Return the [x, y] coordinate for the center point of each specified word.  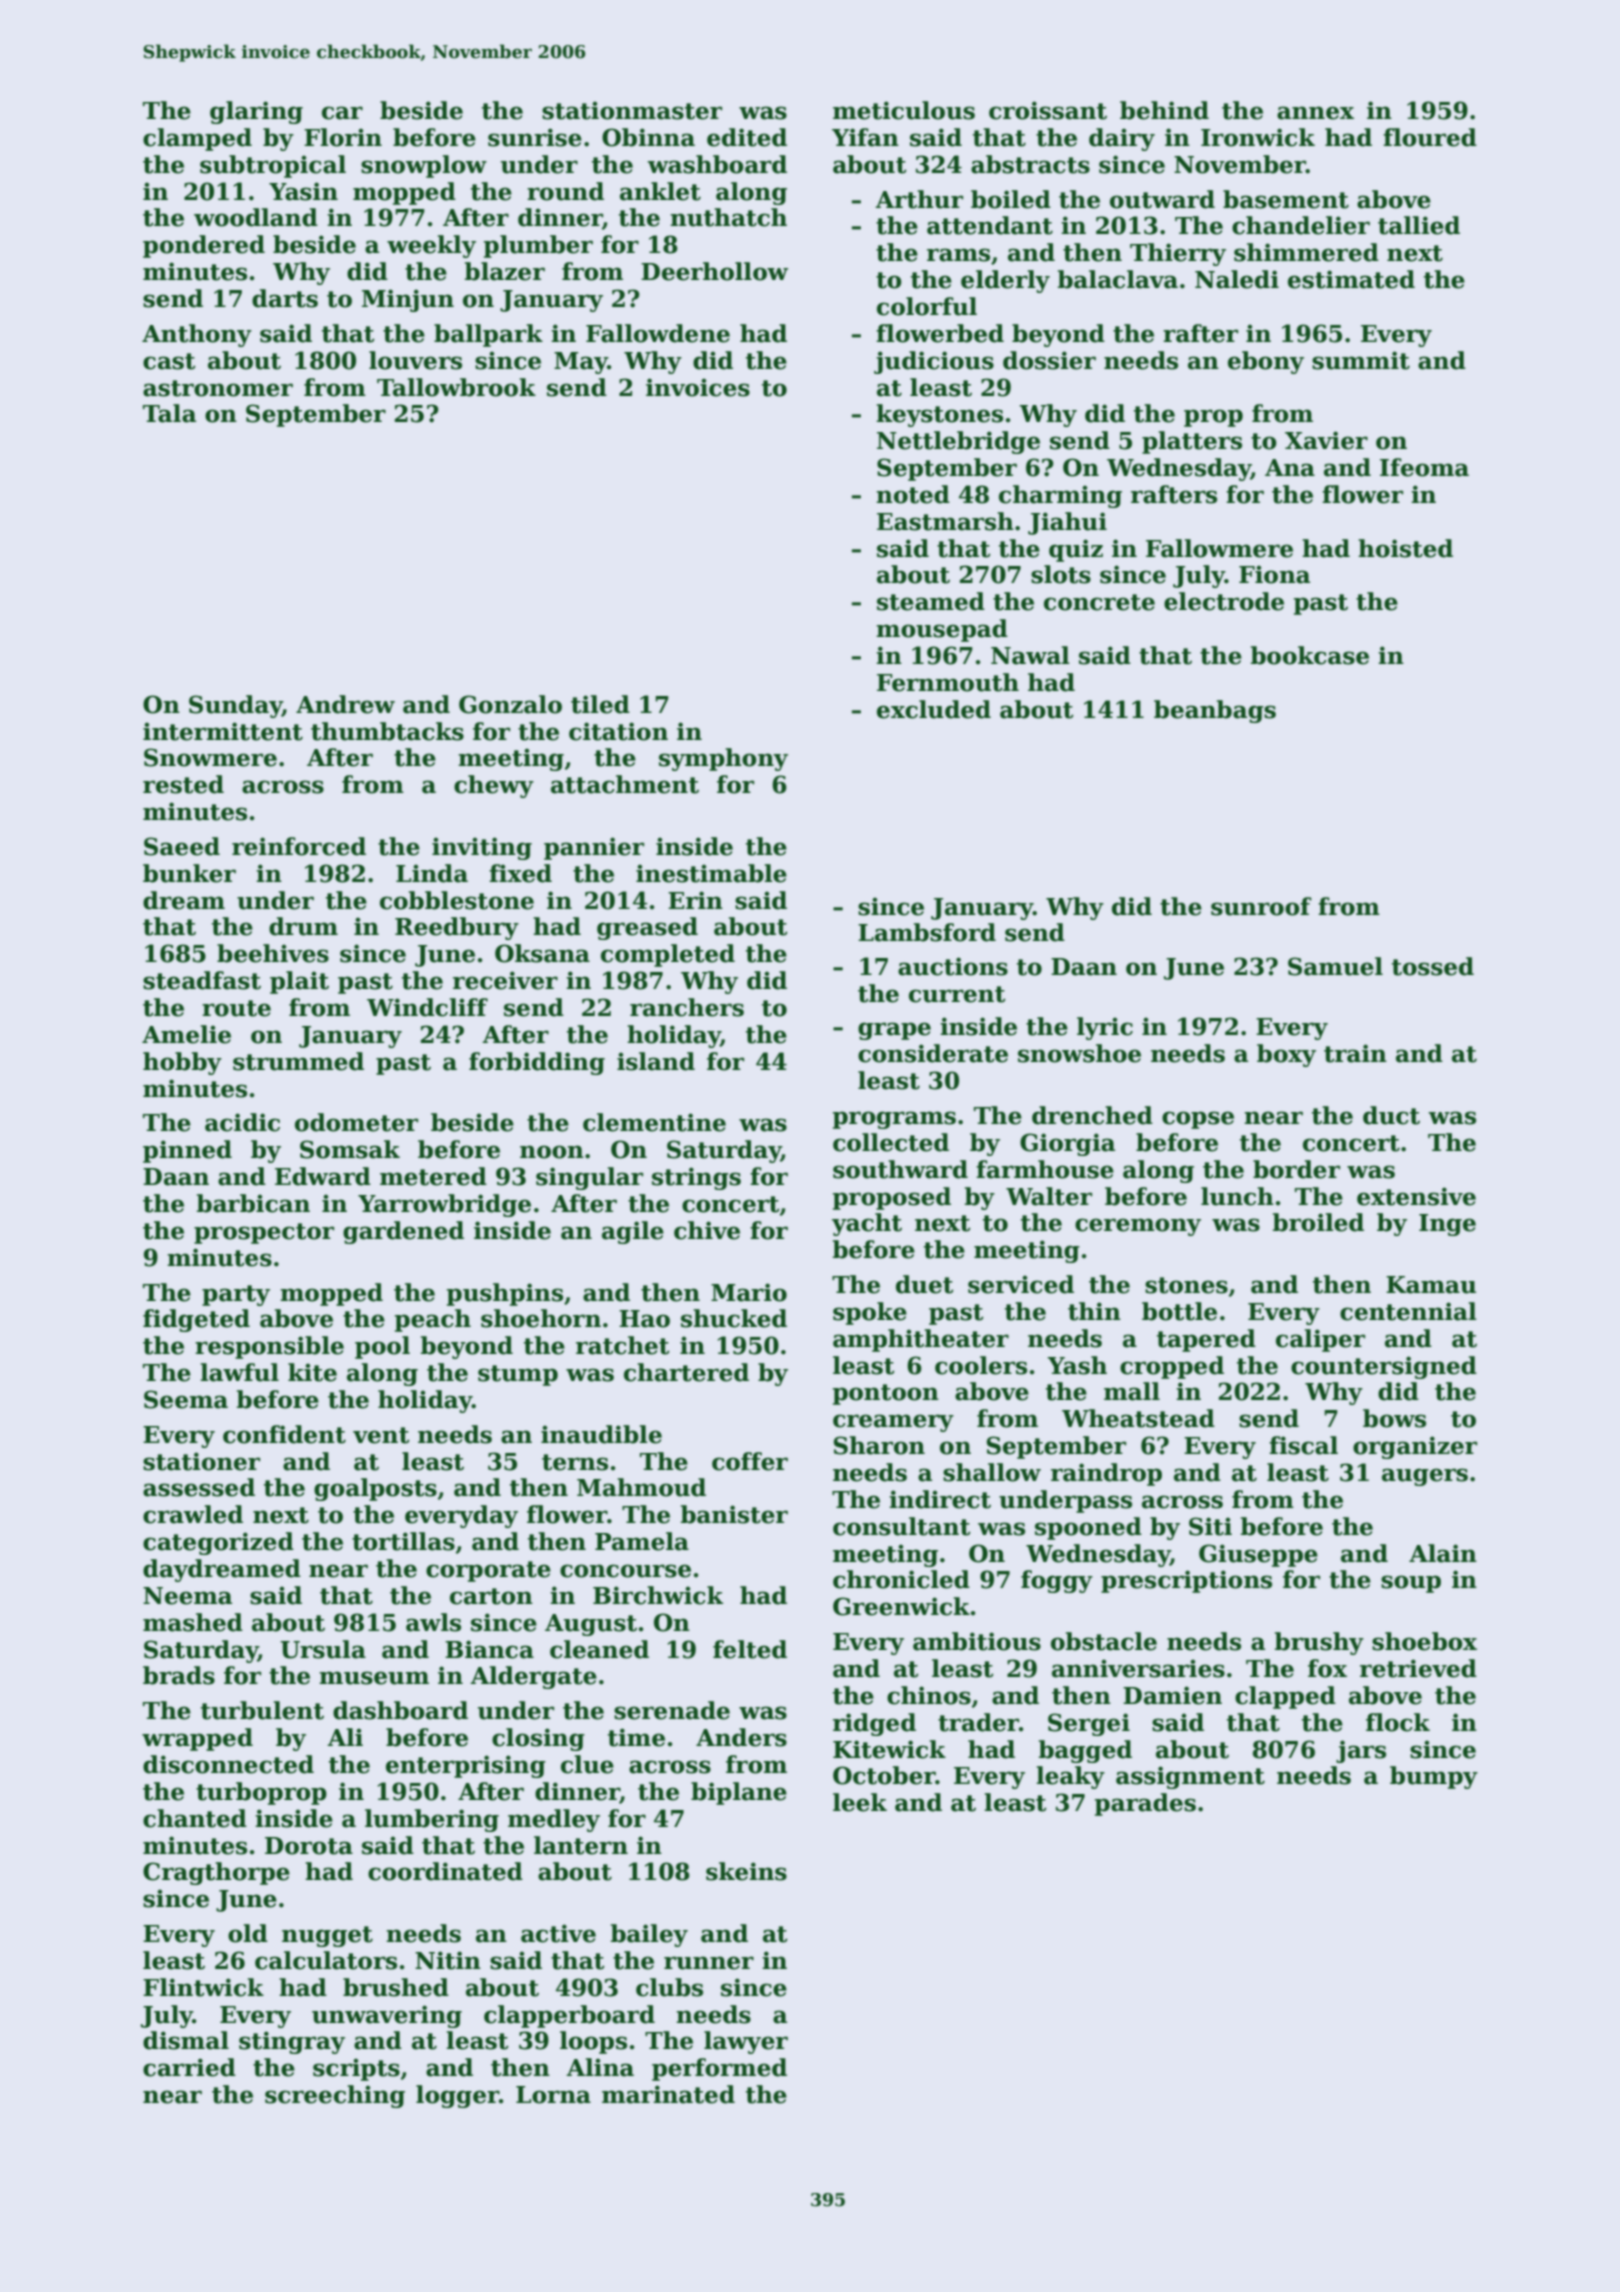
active [558, 1933]
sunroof [1261, 906]
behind [1164, 110]
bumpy [1434, 1777]
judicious [934, 362]
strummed [298, 1061]
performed [719, 2069]
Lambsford [927, 932]
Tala [169, 413]
